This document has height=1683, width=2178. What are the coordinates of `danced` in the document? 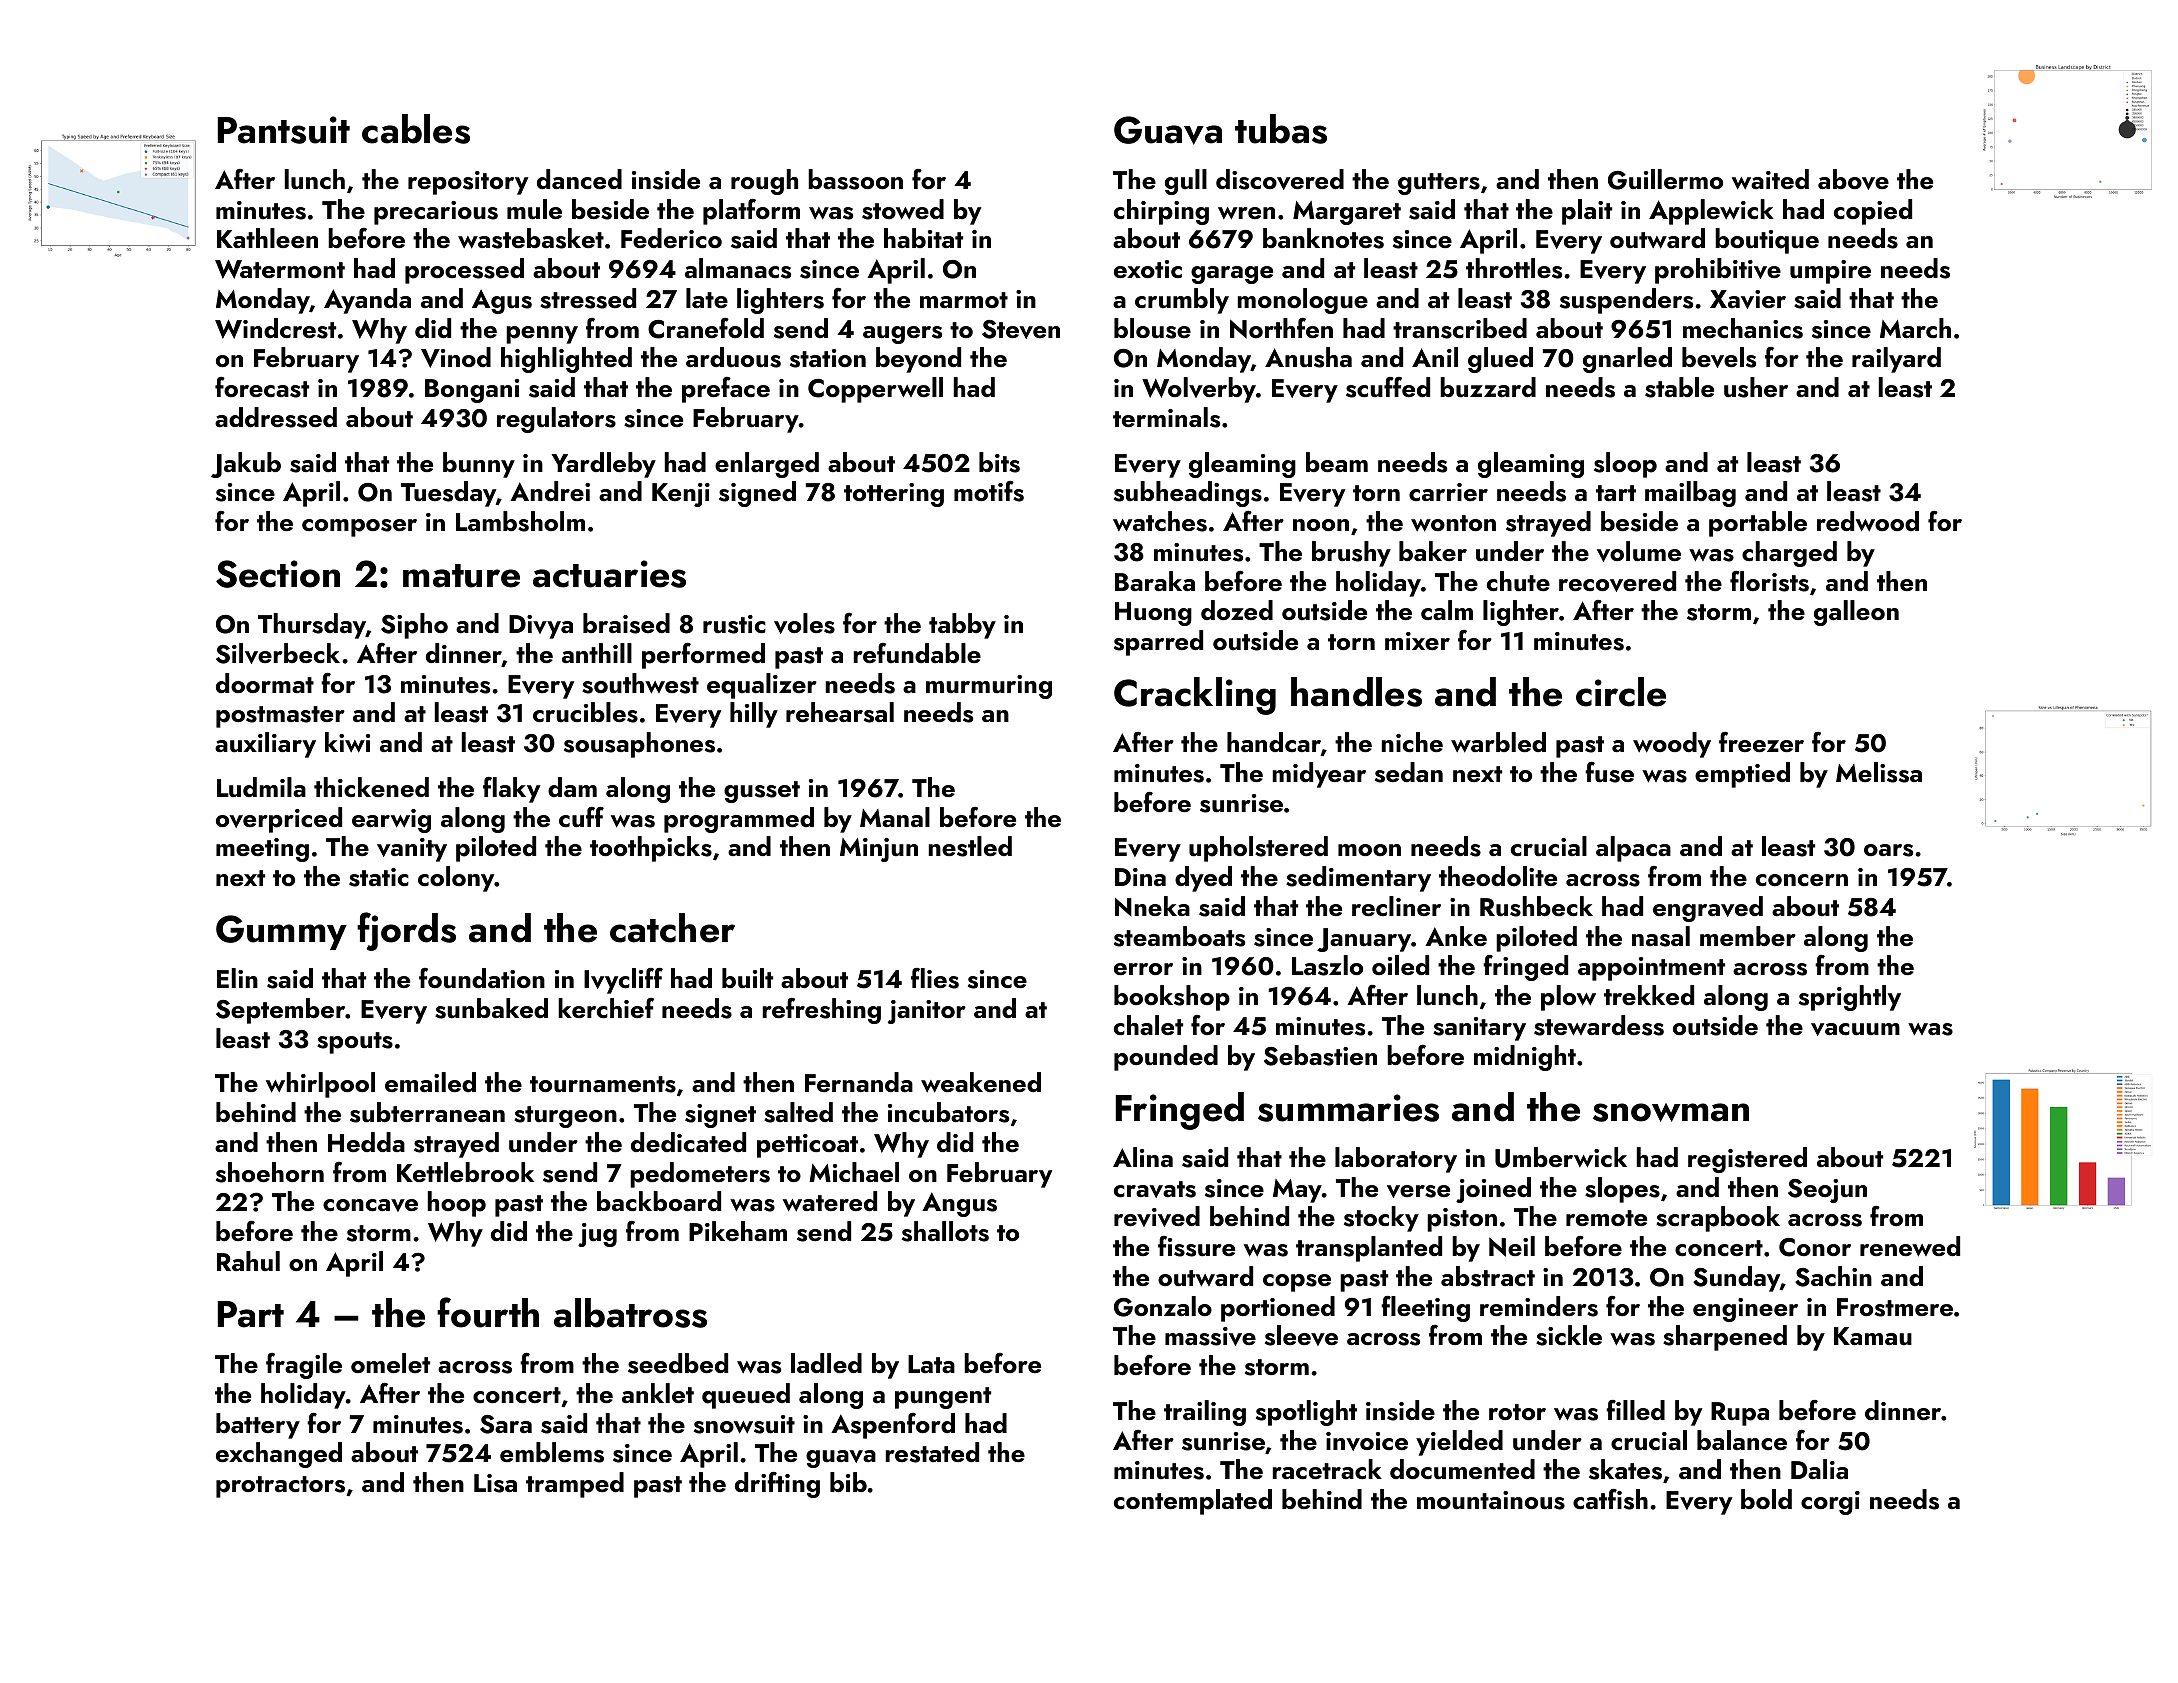 It's located at (579, 179).
